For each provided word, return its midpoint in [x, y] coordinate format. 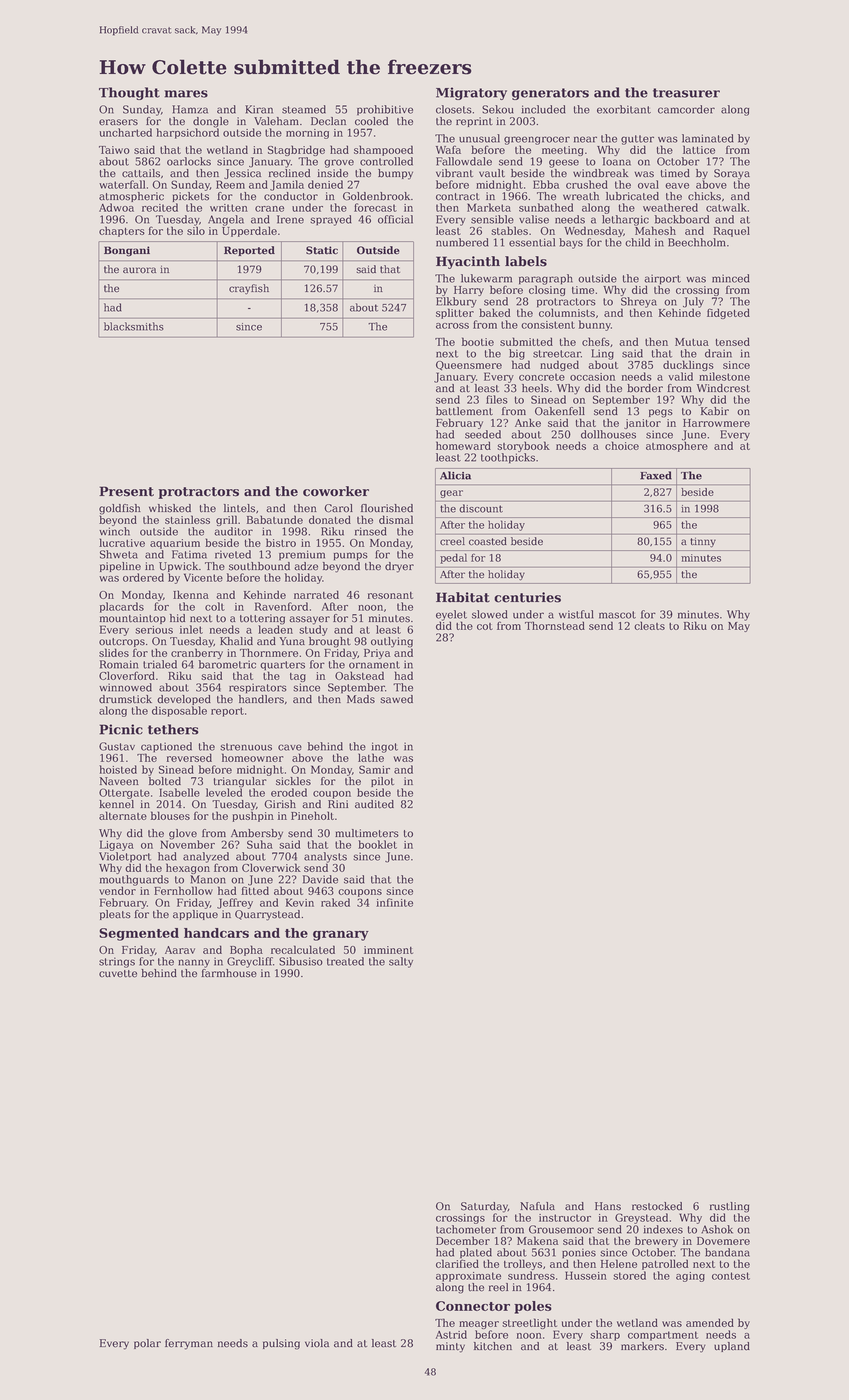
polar [147, 1344]
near [585, 139]
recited [160, 207]
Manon [208, 879]
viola [317, 1343]
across [452, 326]
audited [374, 804]
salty [401, 962]
